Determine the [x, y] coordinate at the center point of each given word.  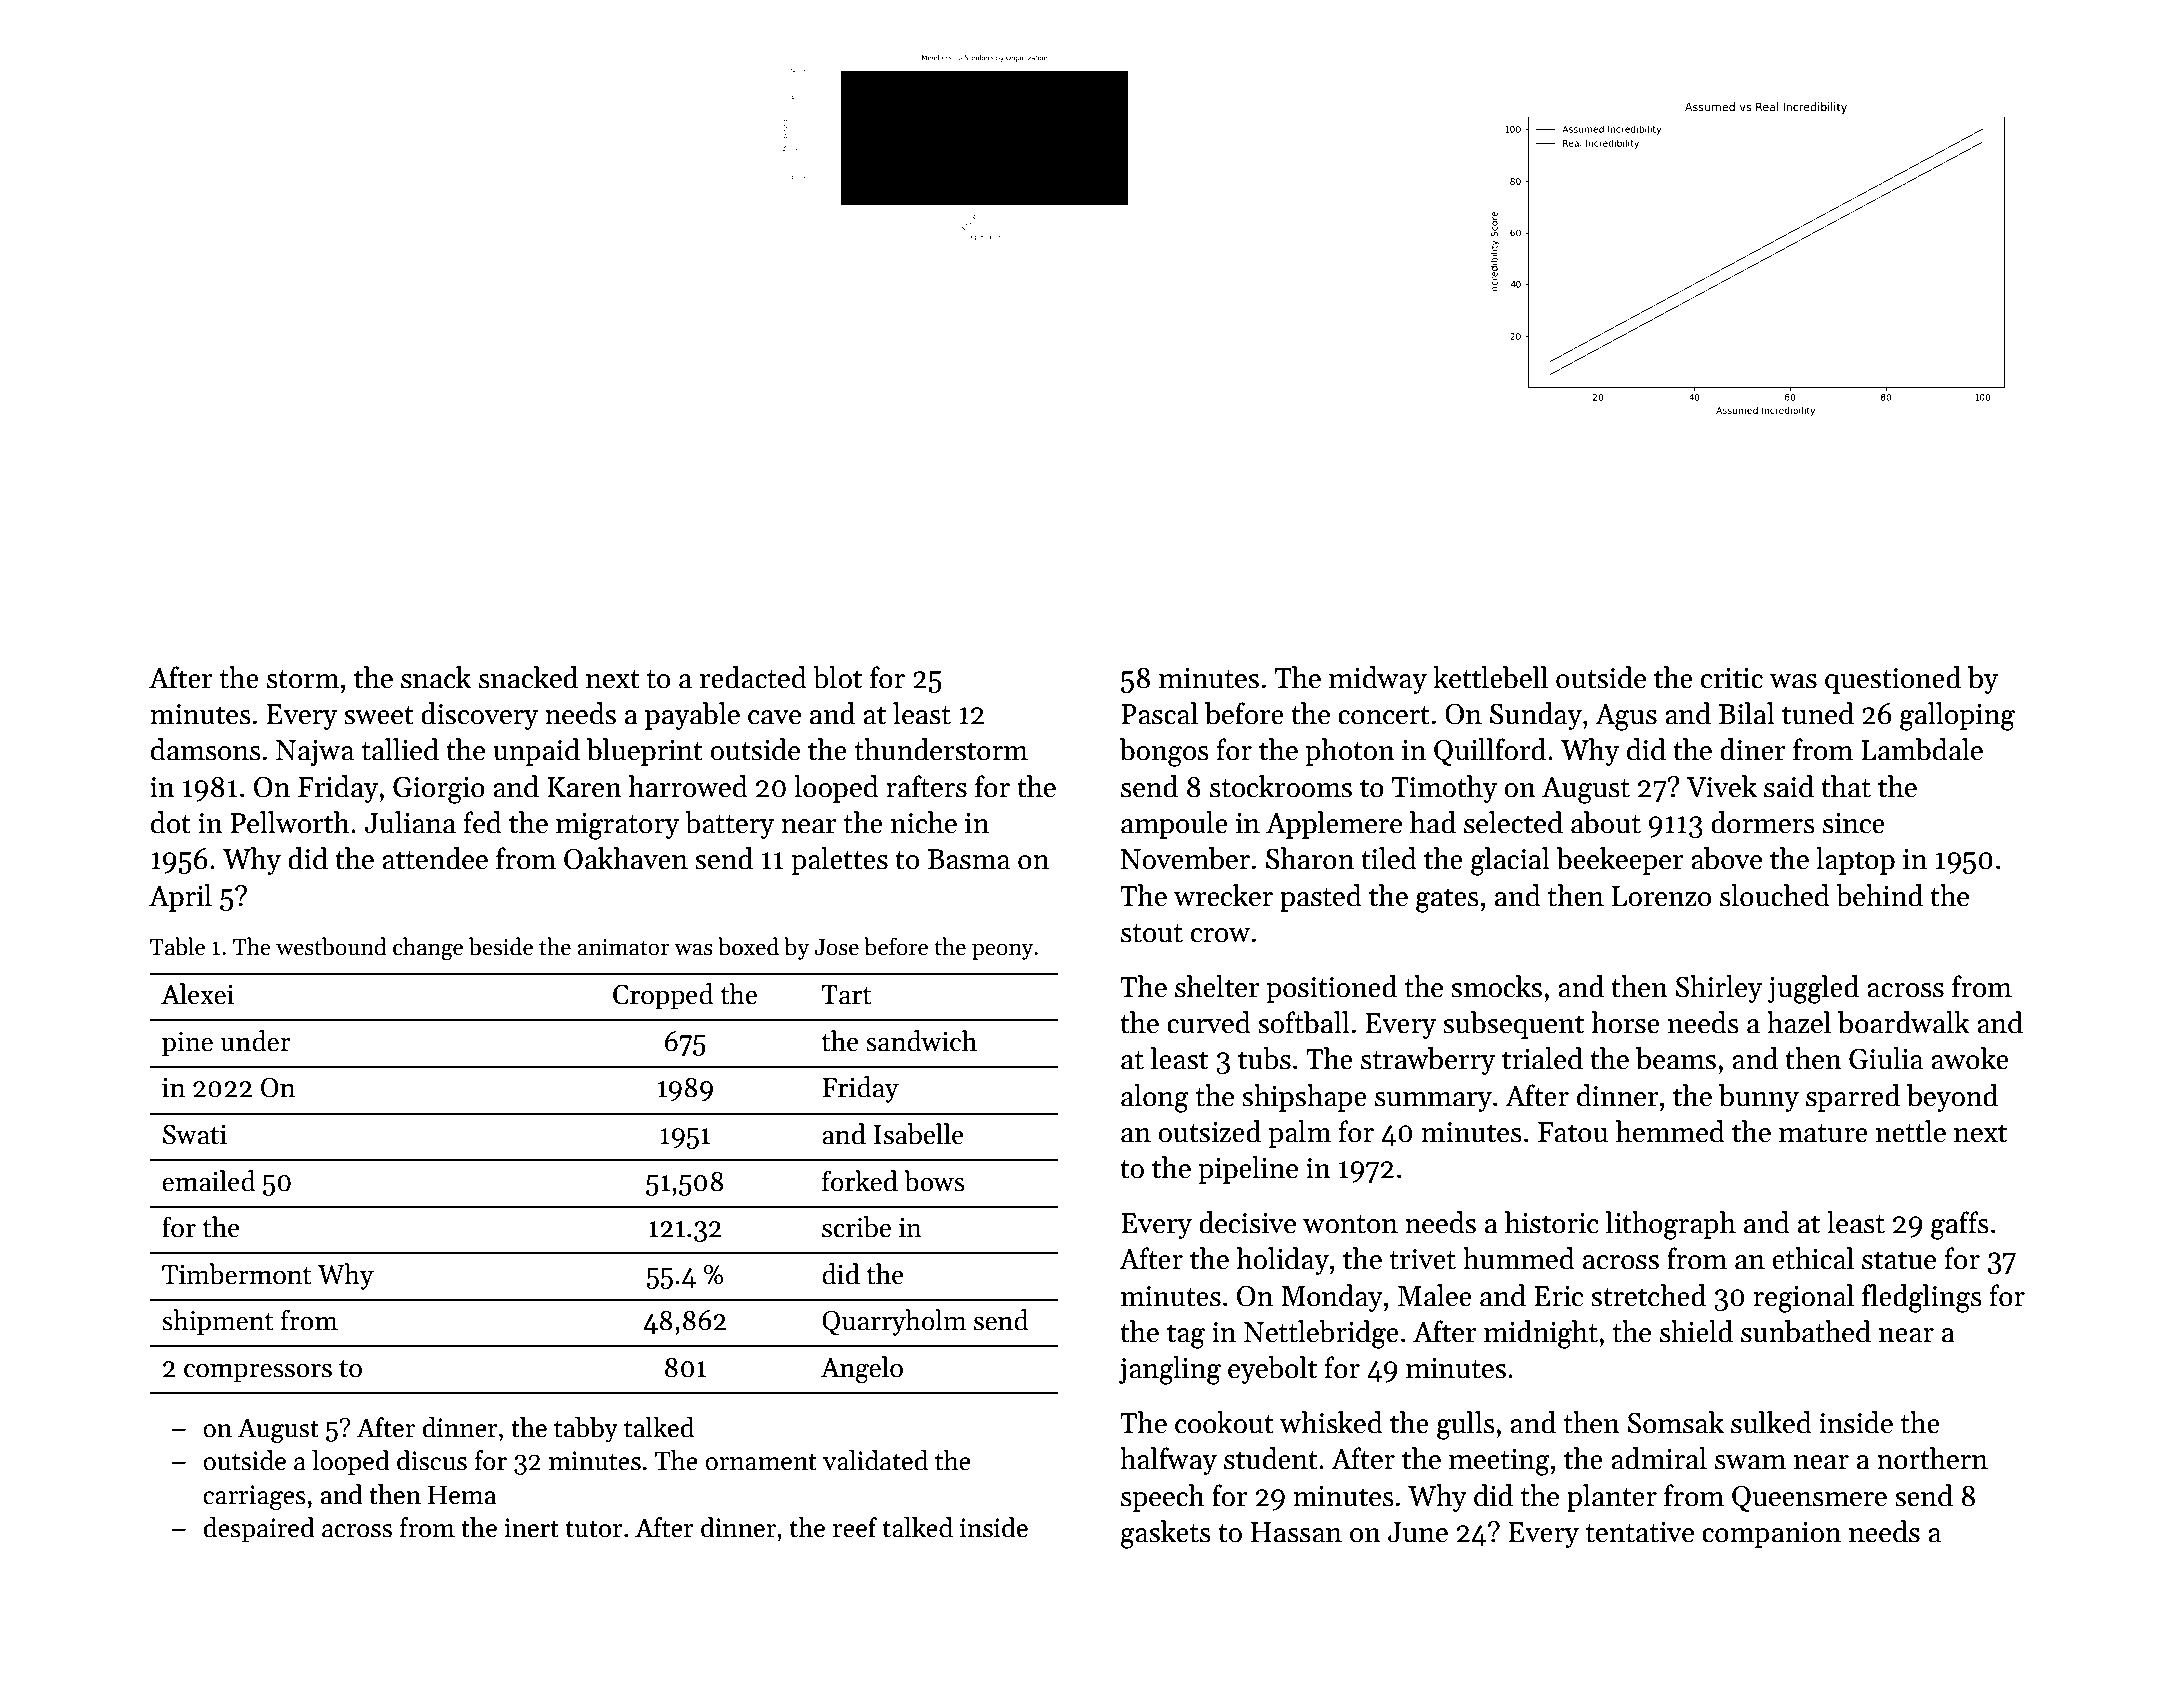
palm [1299, 1134]
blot [837, 677]
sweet [379, 715]
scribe [856, 1227]
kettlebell [1490, 677]
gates [1447, 900]
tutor [594, 1529]
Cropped [663, 996]
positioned [1331, 989]
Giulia [1886, 1058]
